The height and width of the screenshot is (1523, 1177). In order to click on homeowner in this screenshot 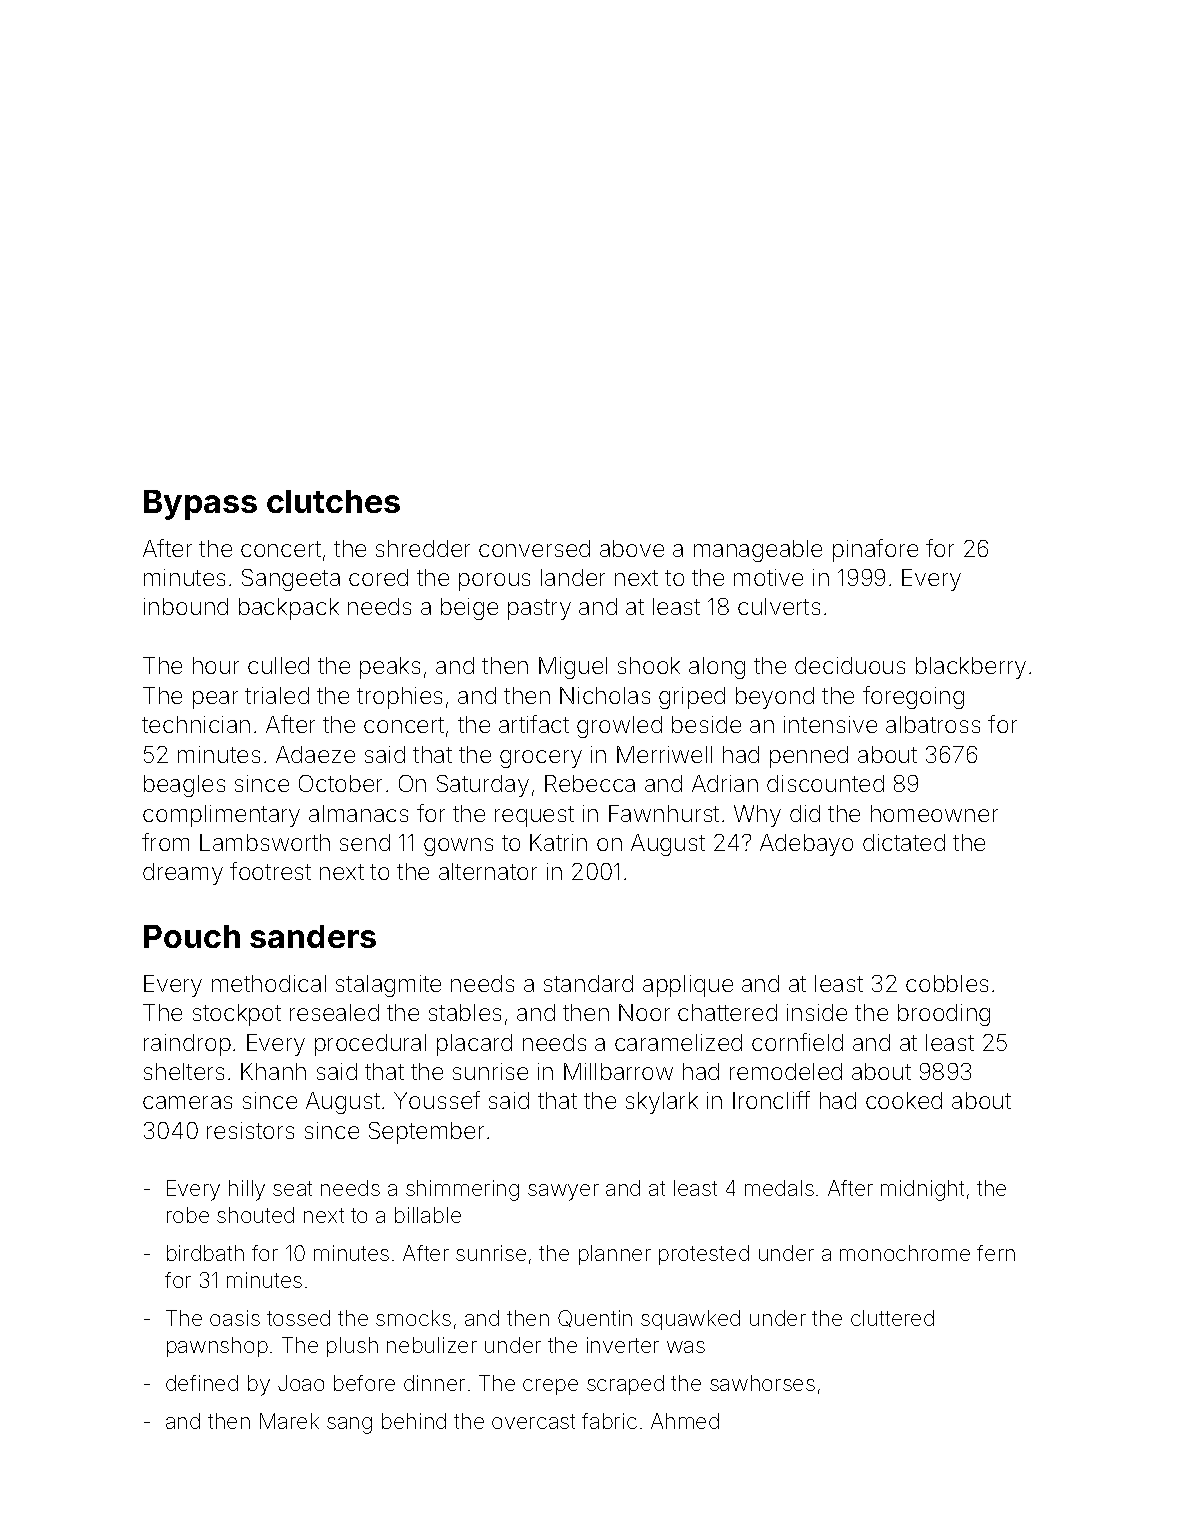, I will do `click(934, 813)`.
